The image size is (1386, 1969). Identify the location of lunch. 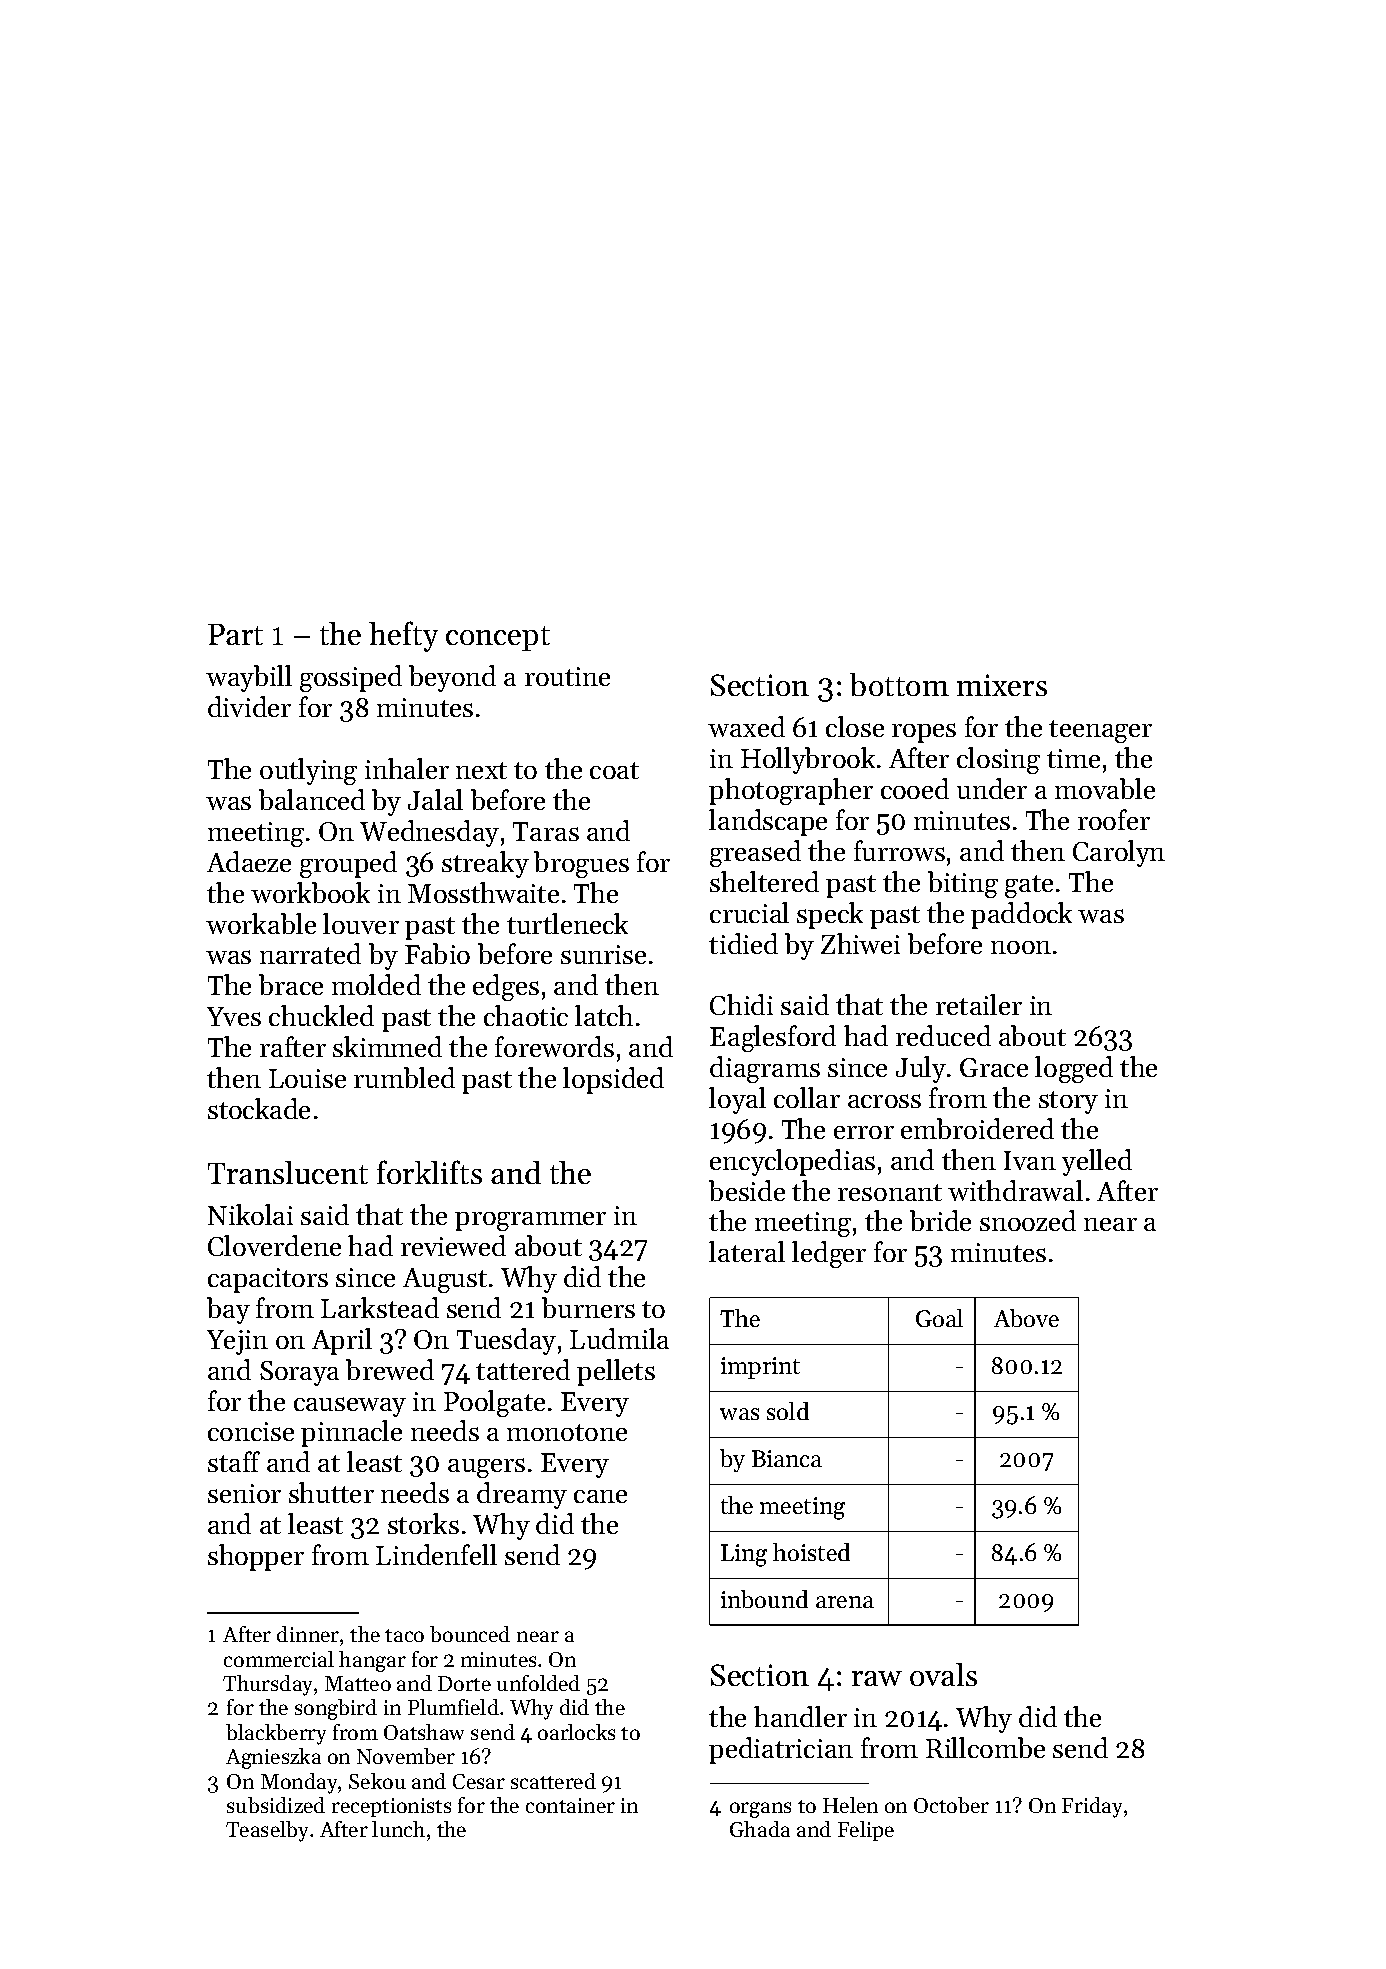
(398, 1829).
